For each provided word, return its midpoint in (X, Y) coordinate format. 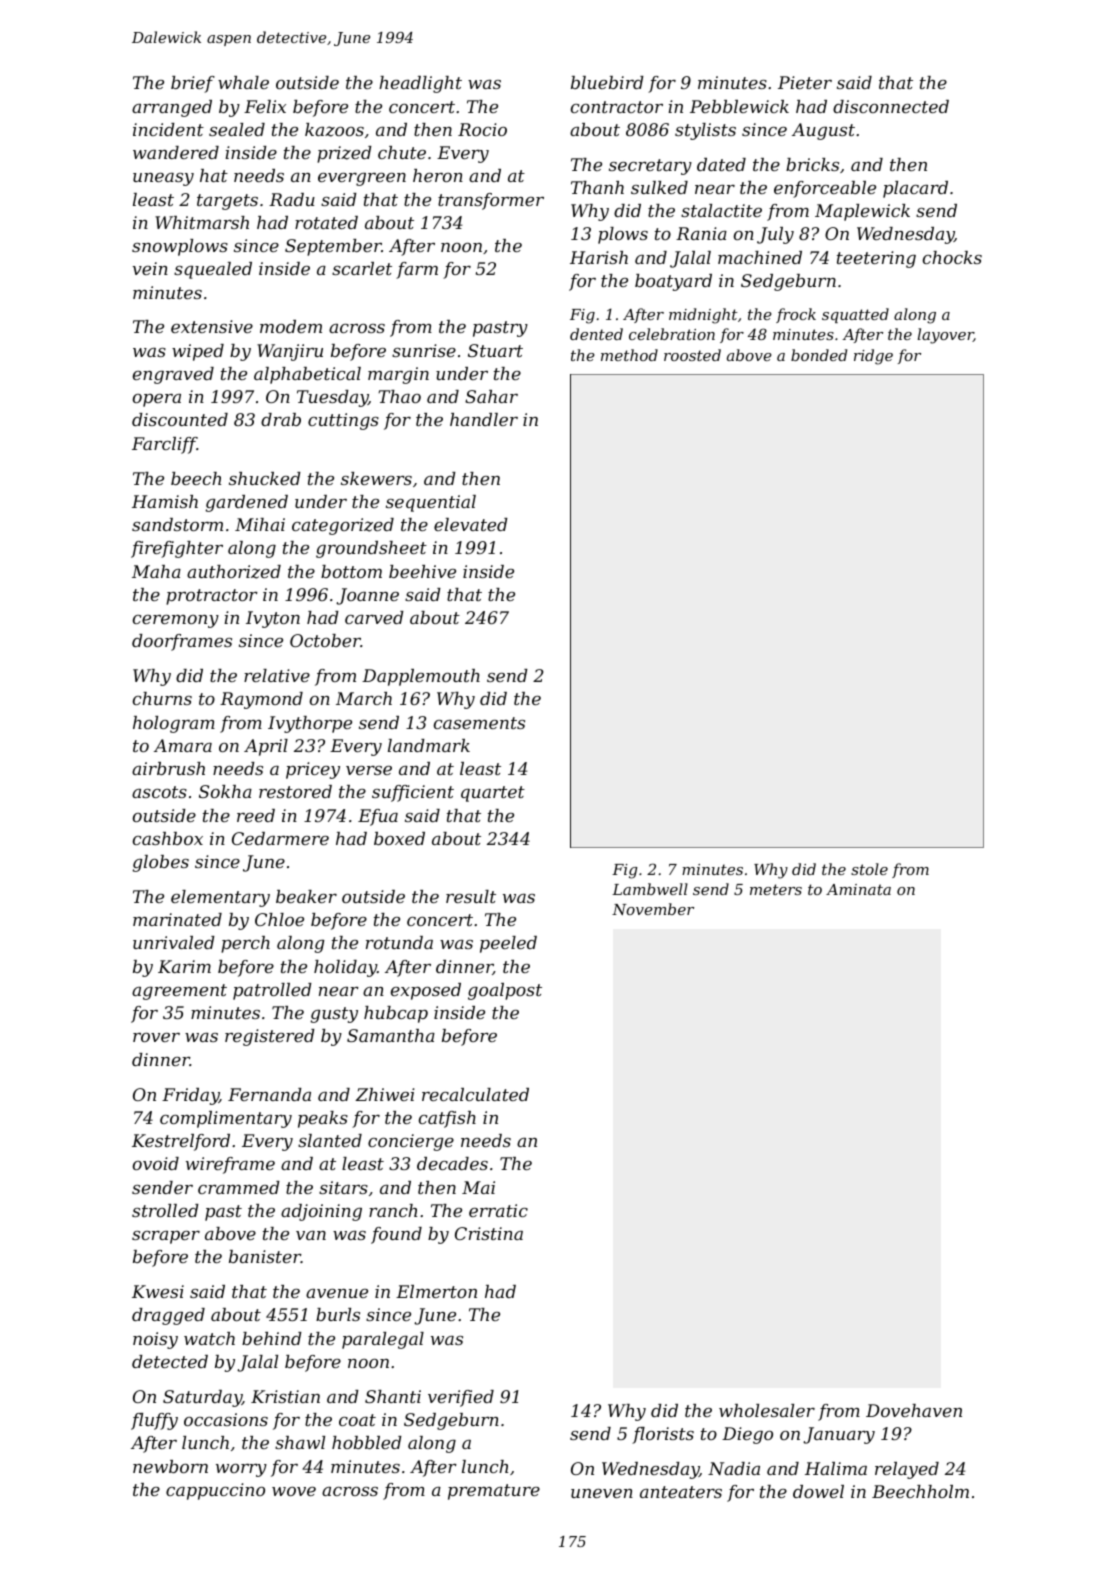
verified (461, 1398)
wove (294, 1491)
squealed (213, 270)
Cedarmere (280, 838)
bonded (819, 355)
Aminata (858, 889)
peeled (508, 944)
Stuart (495, 350)
